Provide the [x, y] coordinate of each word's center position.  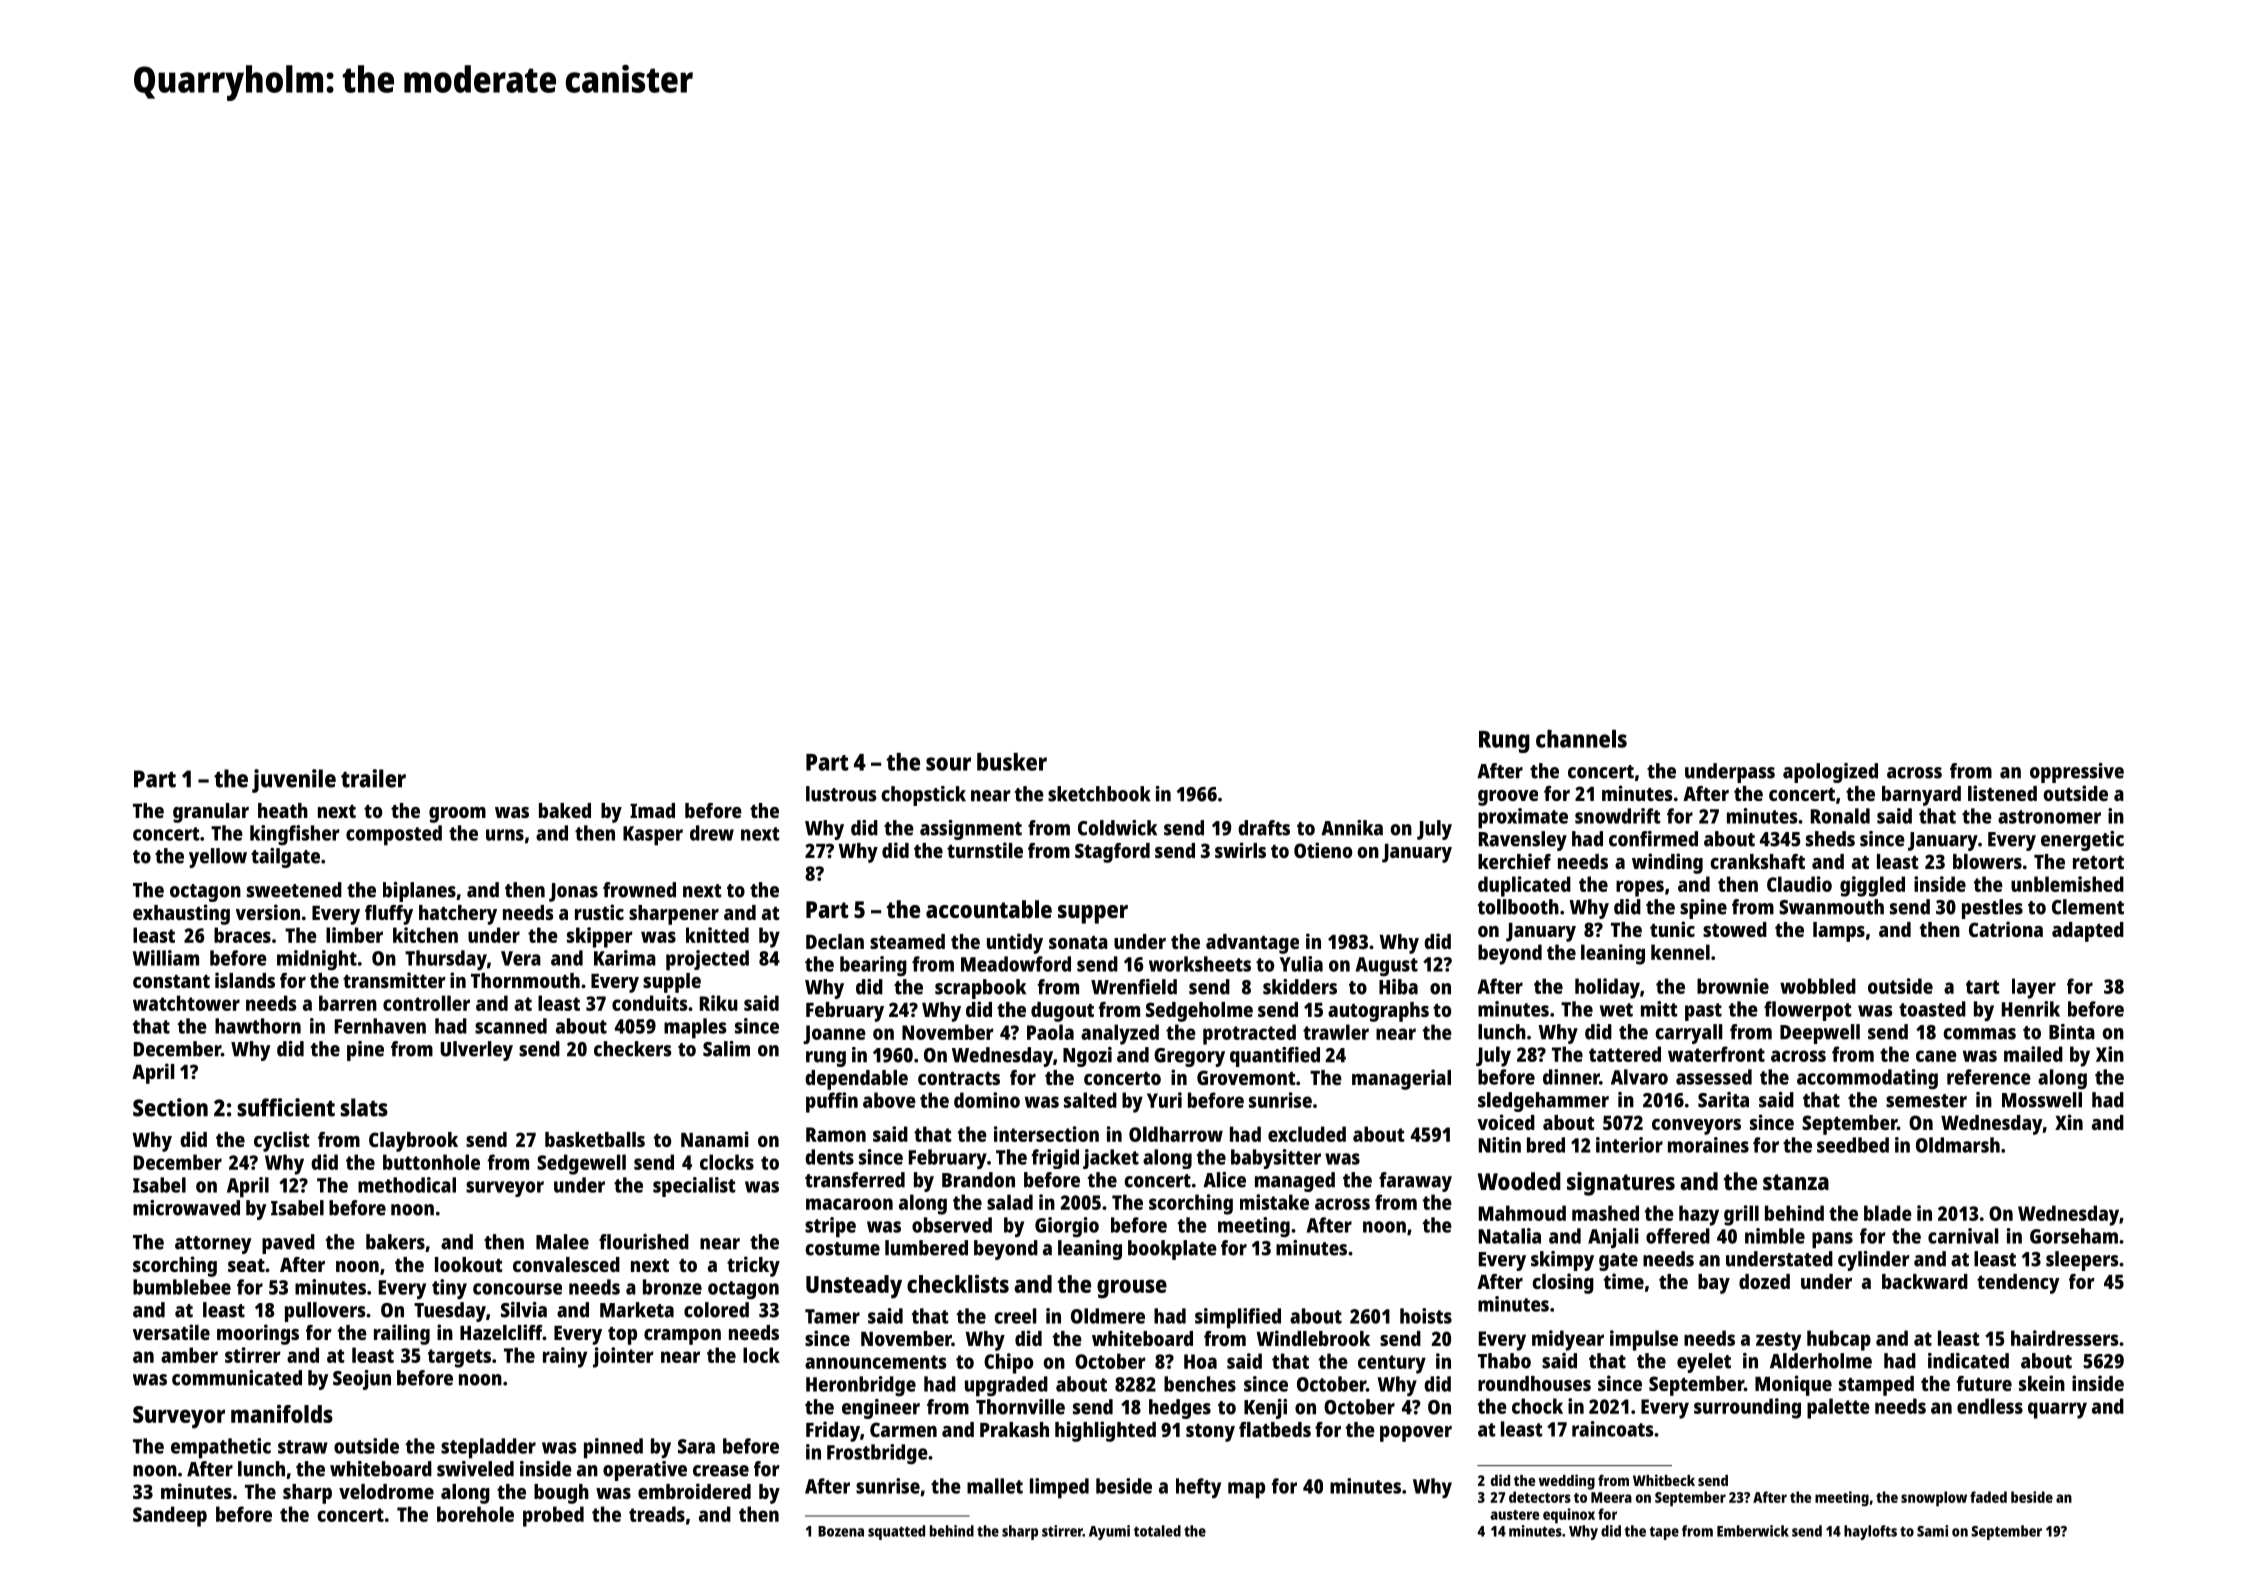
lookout [469, 1264]
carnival [1963, 1236]
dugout [1062, 1012]
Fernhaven [380, 1026]
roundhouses [1534, 1383]
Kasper [653, 836]
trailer [373, 778]
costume [842, 1249]
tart [1983, 987]
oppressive [2077, 773]
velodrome [386, 1491]
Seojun [362, 1380]
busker [1012, 762]
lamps [1839, 932]
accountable [989, 909]
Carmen [903, 1429]
